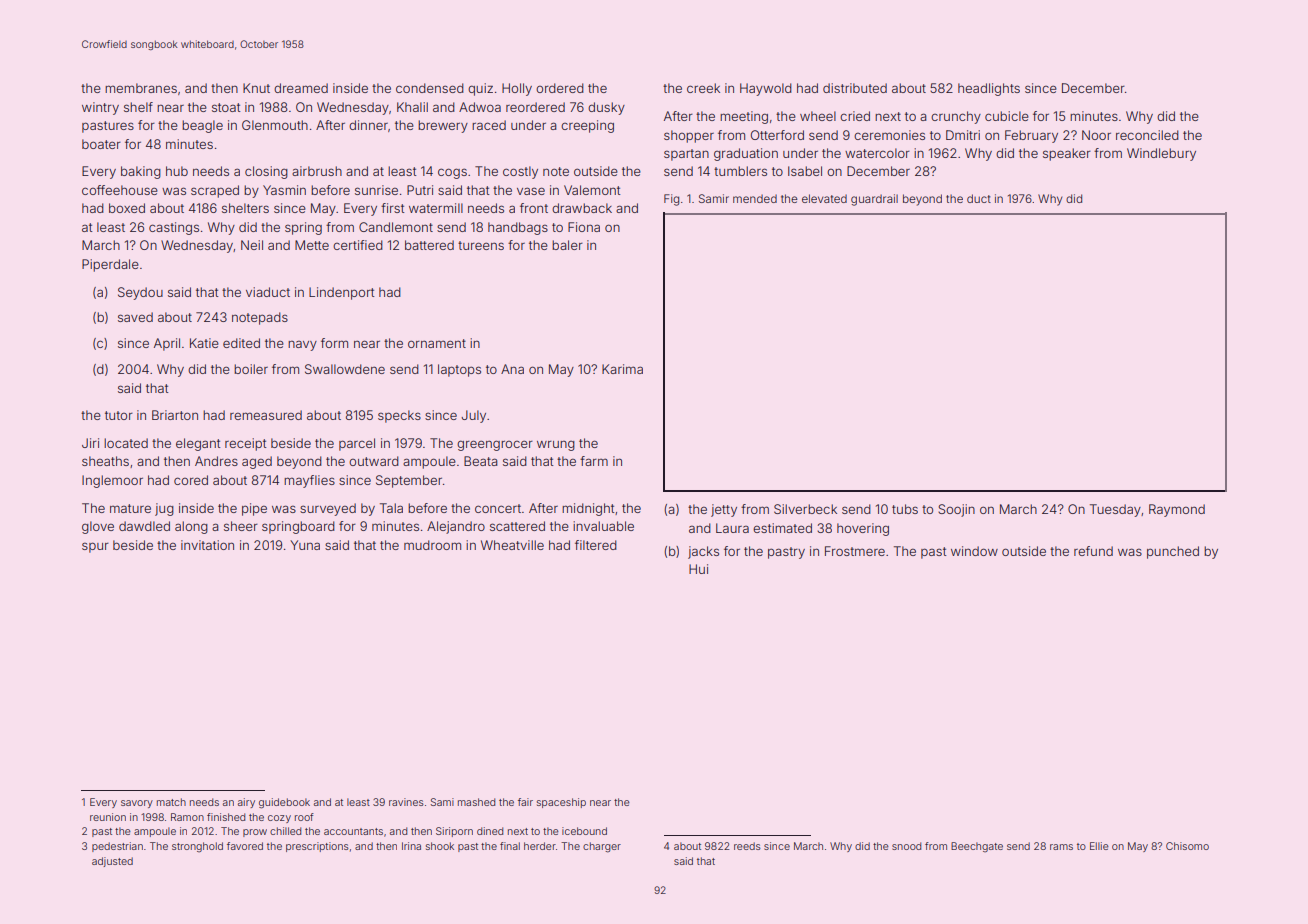  I want to click on stoat, so click(226, 107).
